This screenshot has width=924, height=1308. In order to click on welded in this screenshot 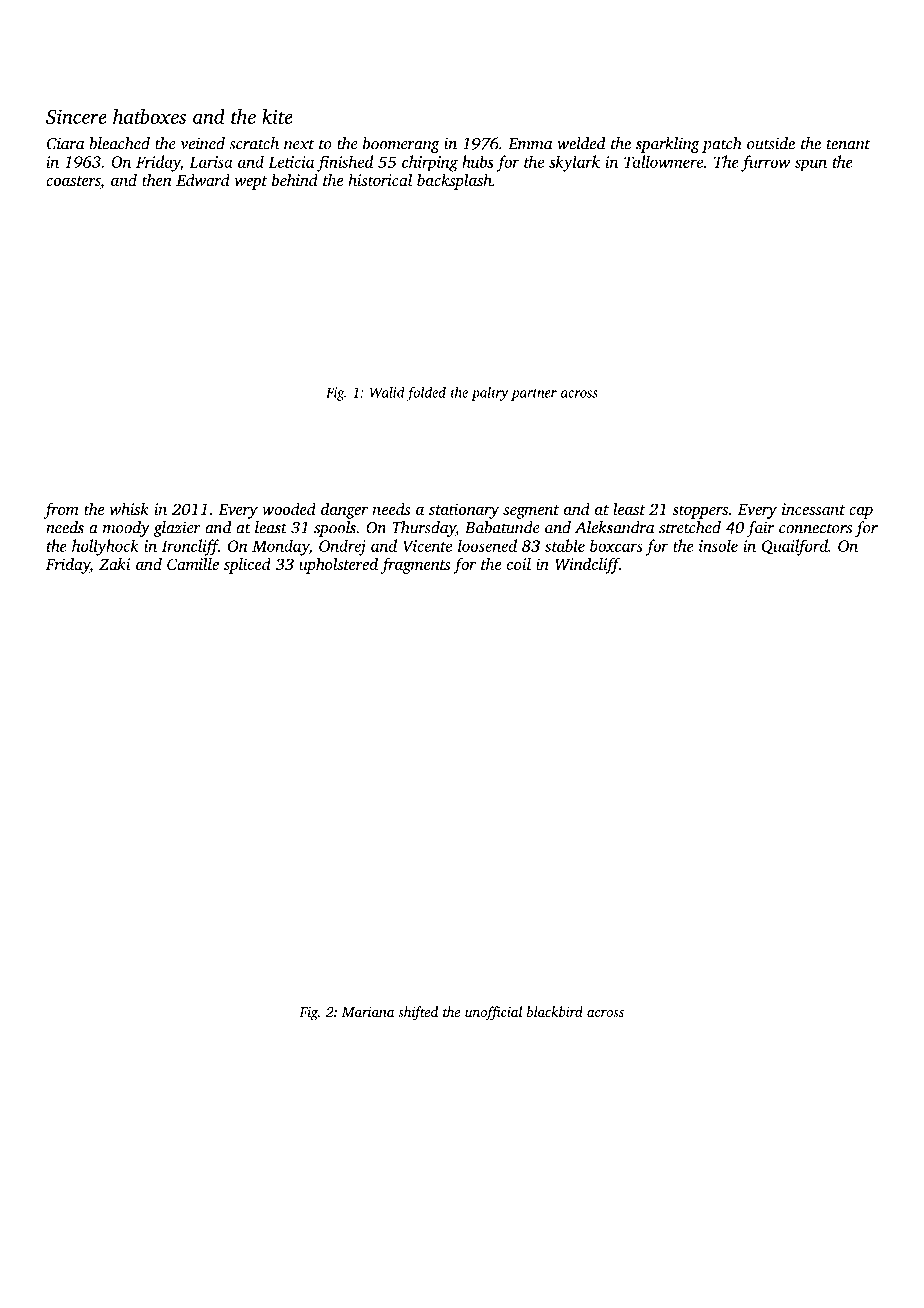, I will do `click(581, 143)`.
